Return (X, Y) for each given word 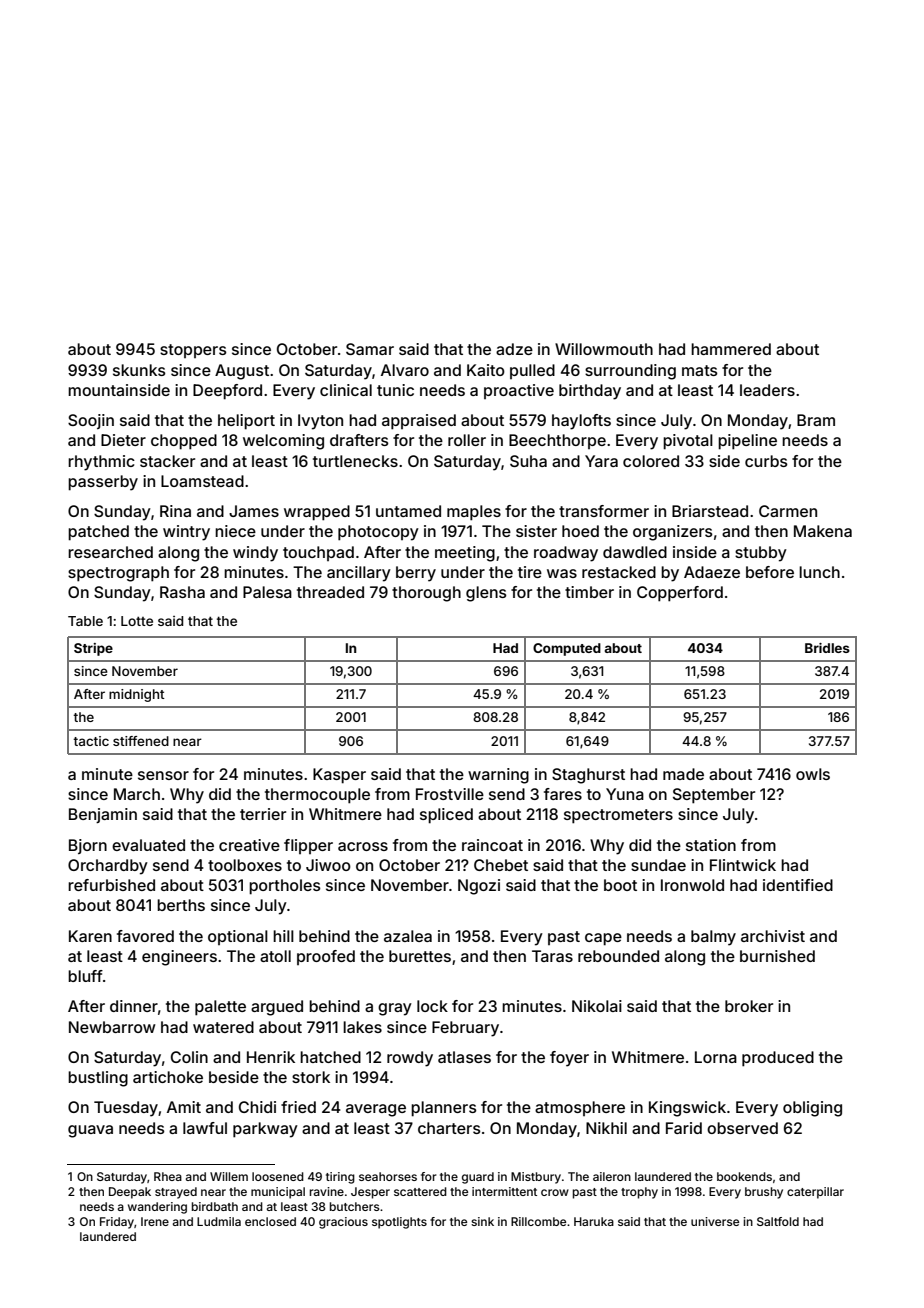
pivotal (688, 442)
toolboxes (245, 865)
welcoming (283, 442)
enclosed (270, 1221)
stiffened (141, 741)
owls (813, 774)
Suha (528, 461)
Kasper (339, 776)
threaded (330, 592)
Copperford (680, 594)
